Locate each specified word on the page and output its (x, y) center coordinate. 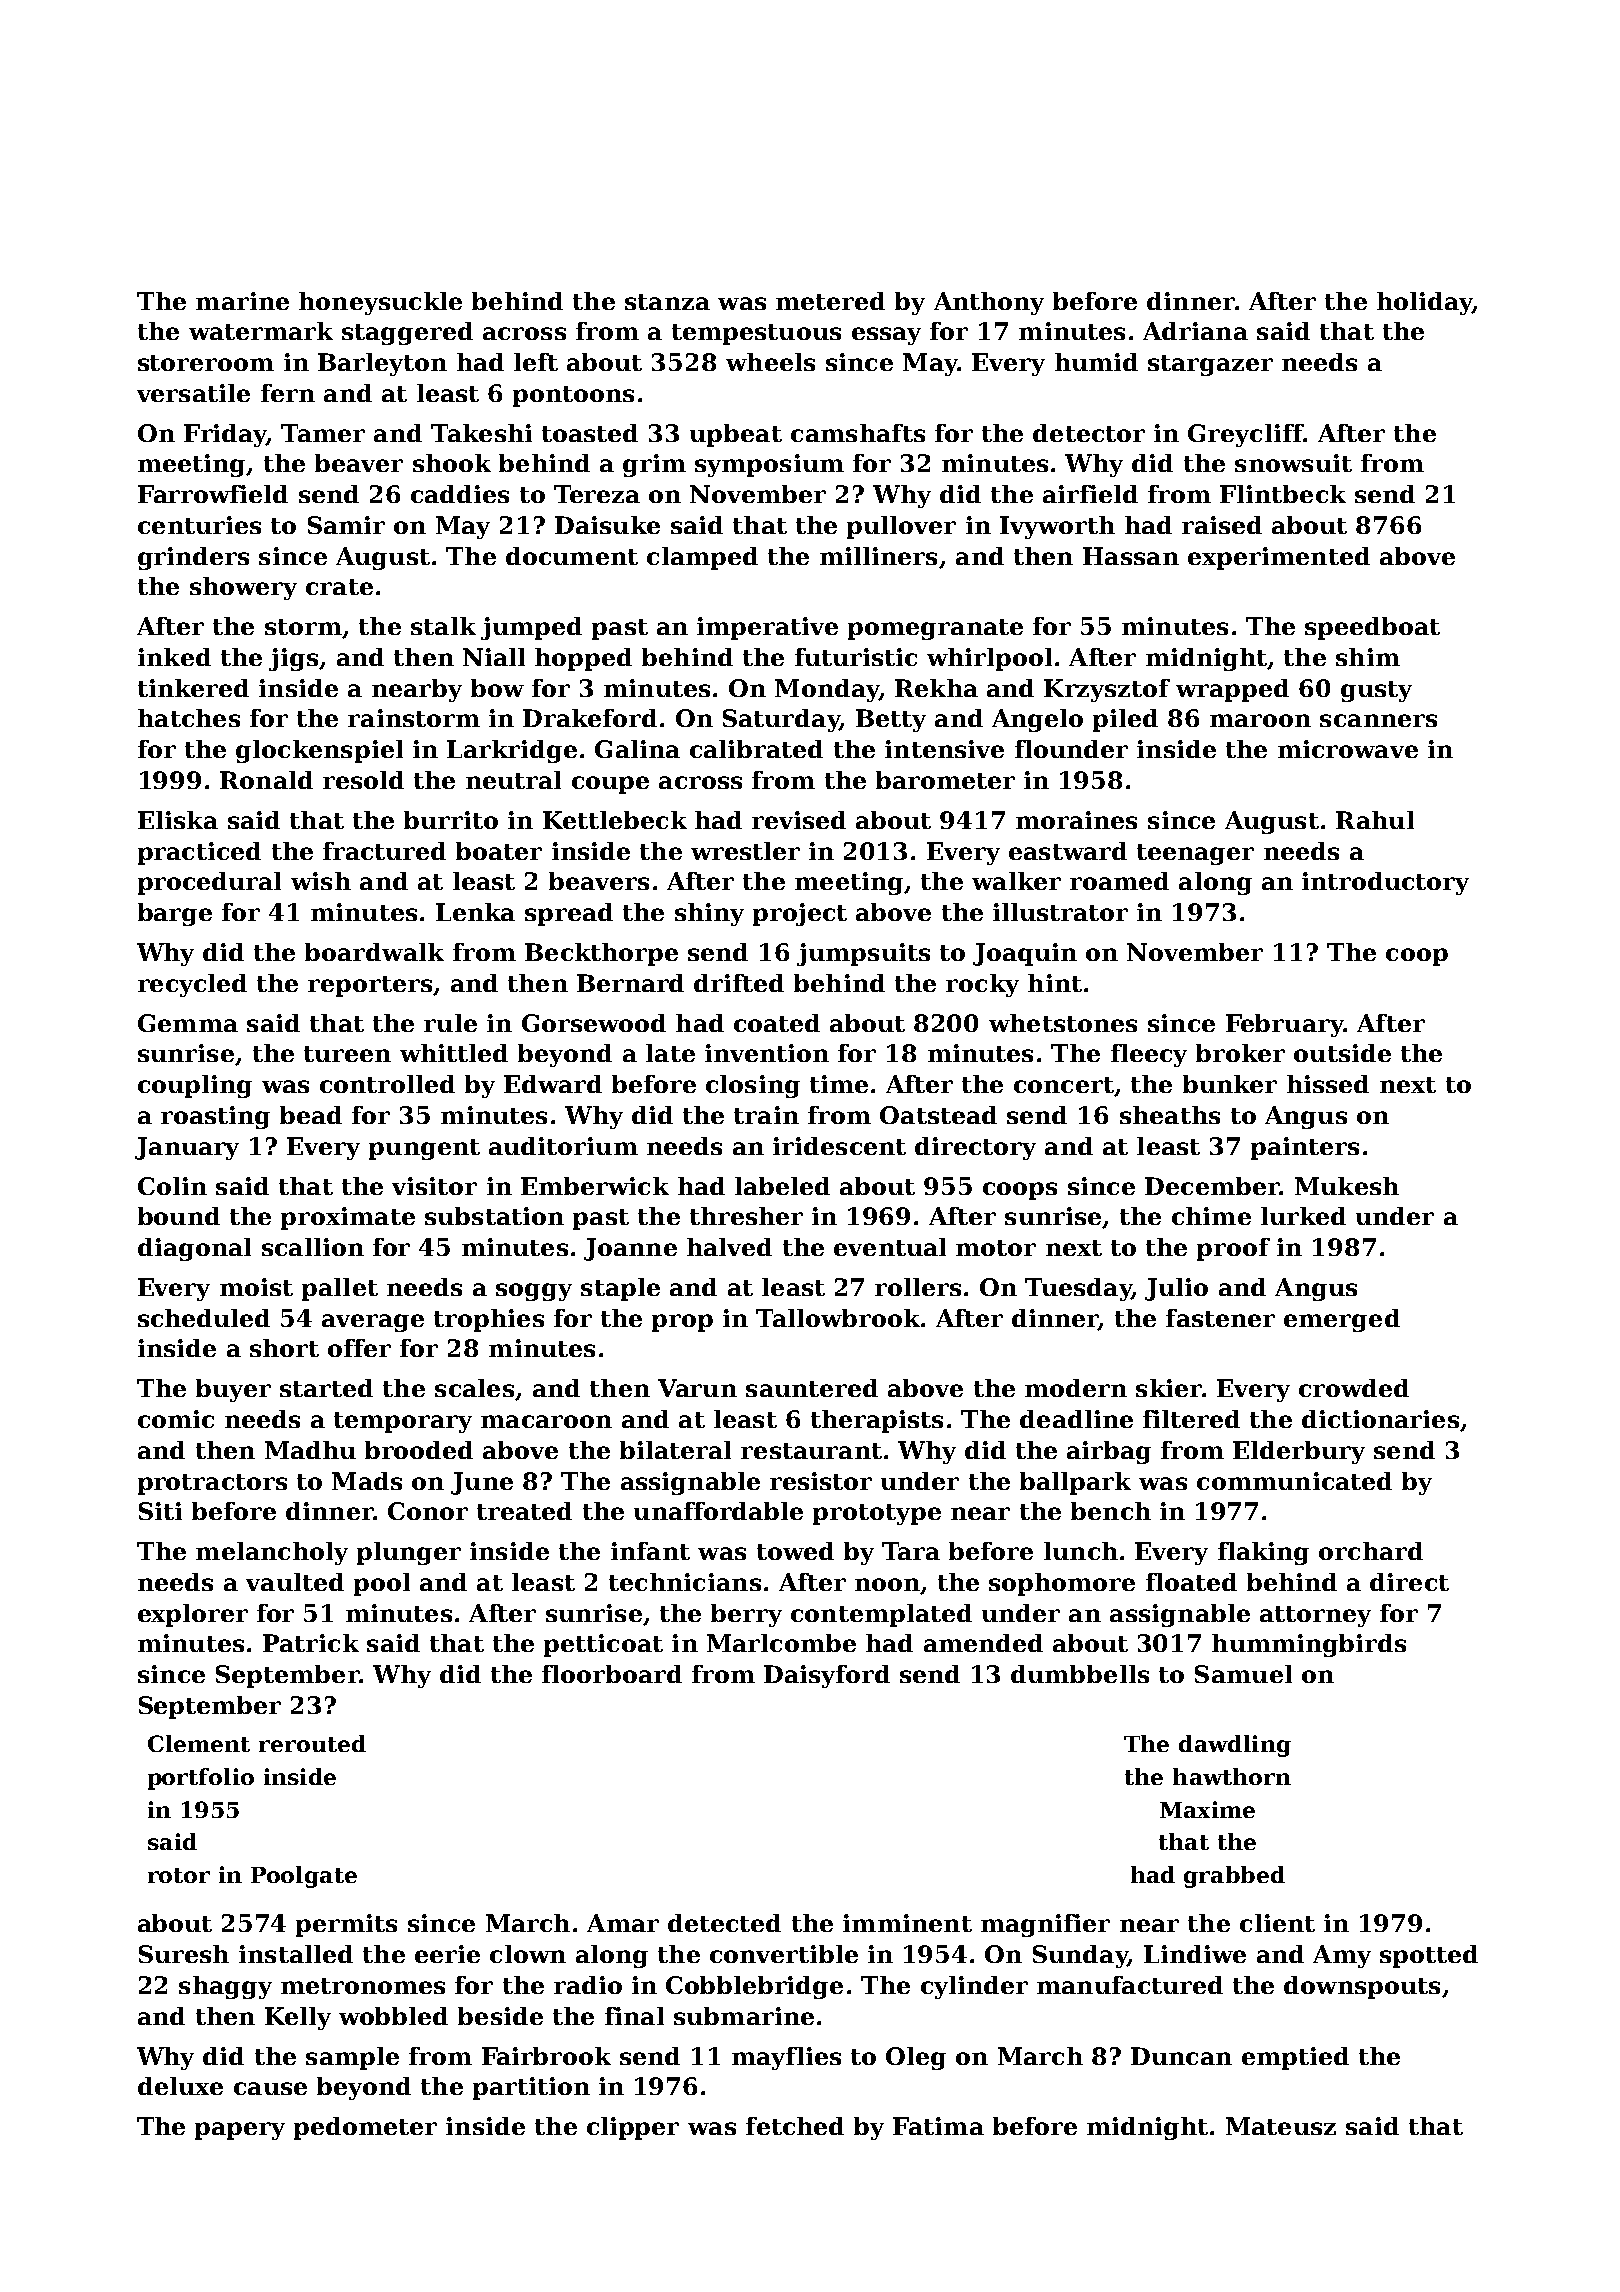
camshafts (858, 433)
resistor (821, 1481)
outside (1342, 1053)
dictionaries (1380, 1419)
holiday (1425, 303)
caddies (460, 494)
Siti (160, 1511)
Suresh (184, 1954)
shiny (709, 914)
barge (175, 914)
